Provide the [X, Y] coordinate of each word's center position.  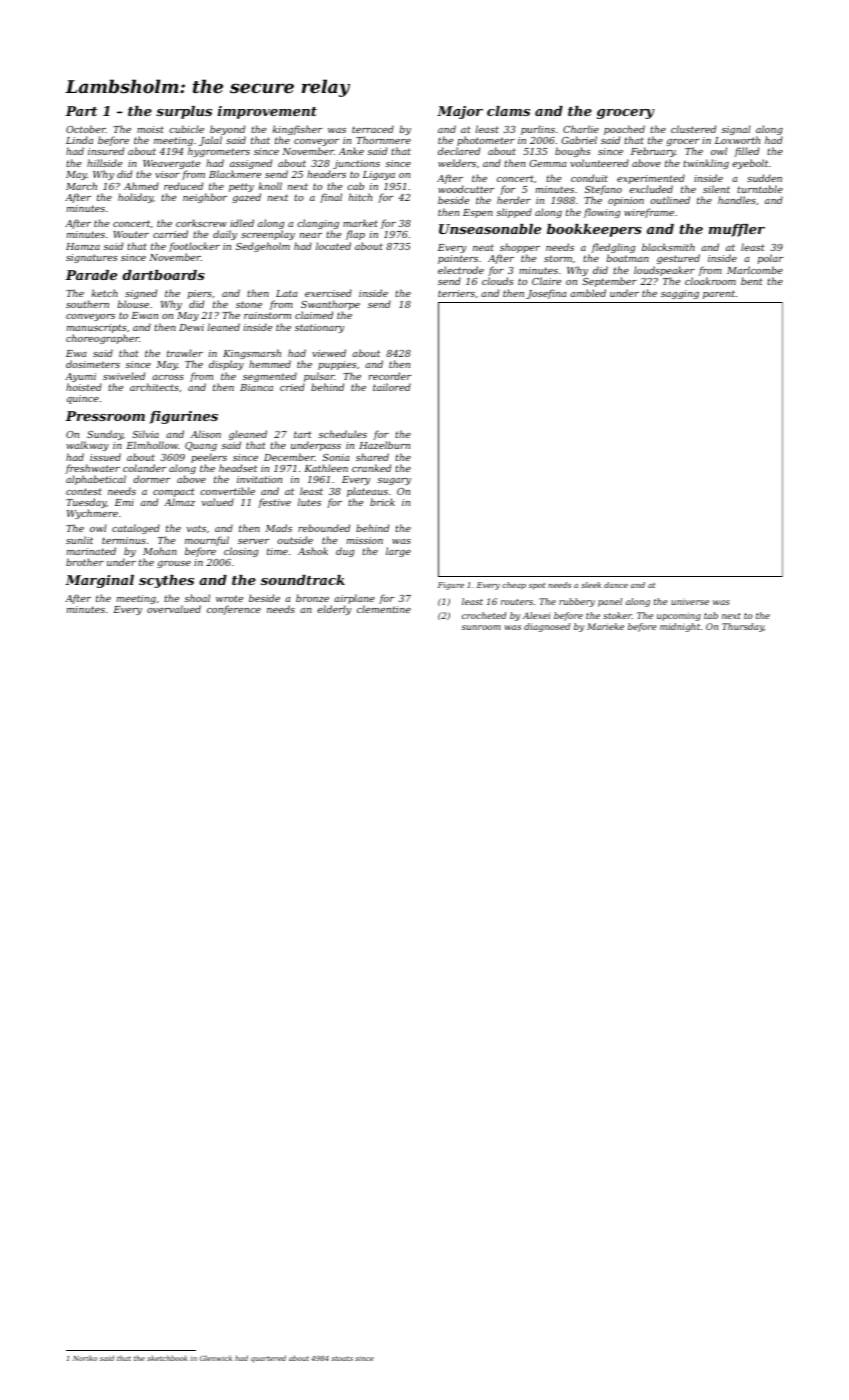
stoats [342, 1358]
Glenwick [216, 1358]
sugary [394, 481]
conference [234, 610]
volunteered [599, 163]
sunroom [481, 627]
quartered [268, 1359]
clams [508, 111]
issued [105, 457]
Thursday [743, 627]
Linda [79, 140]
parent [719, 294]
